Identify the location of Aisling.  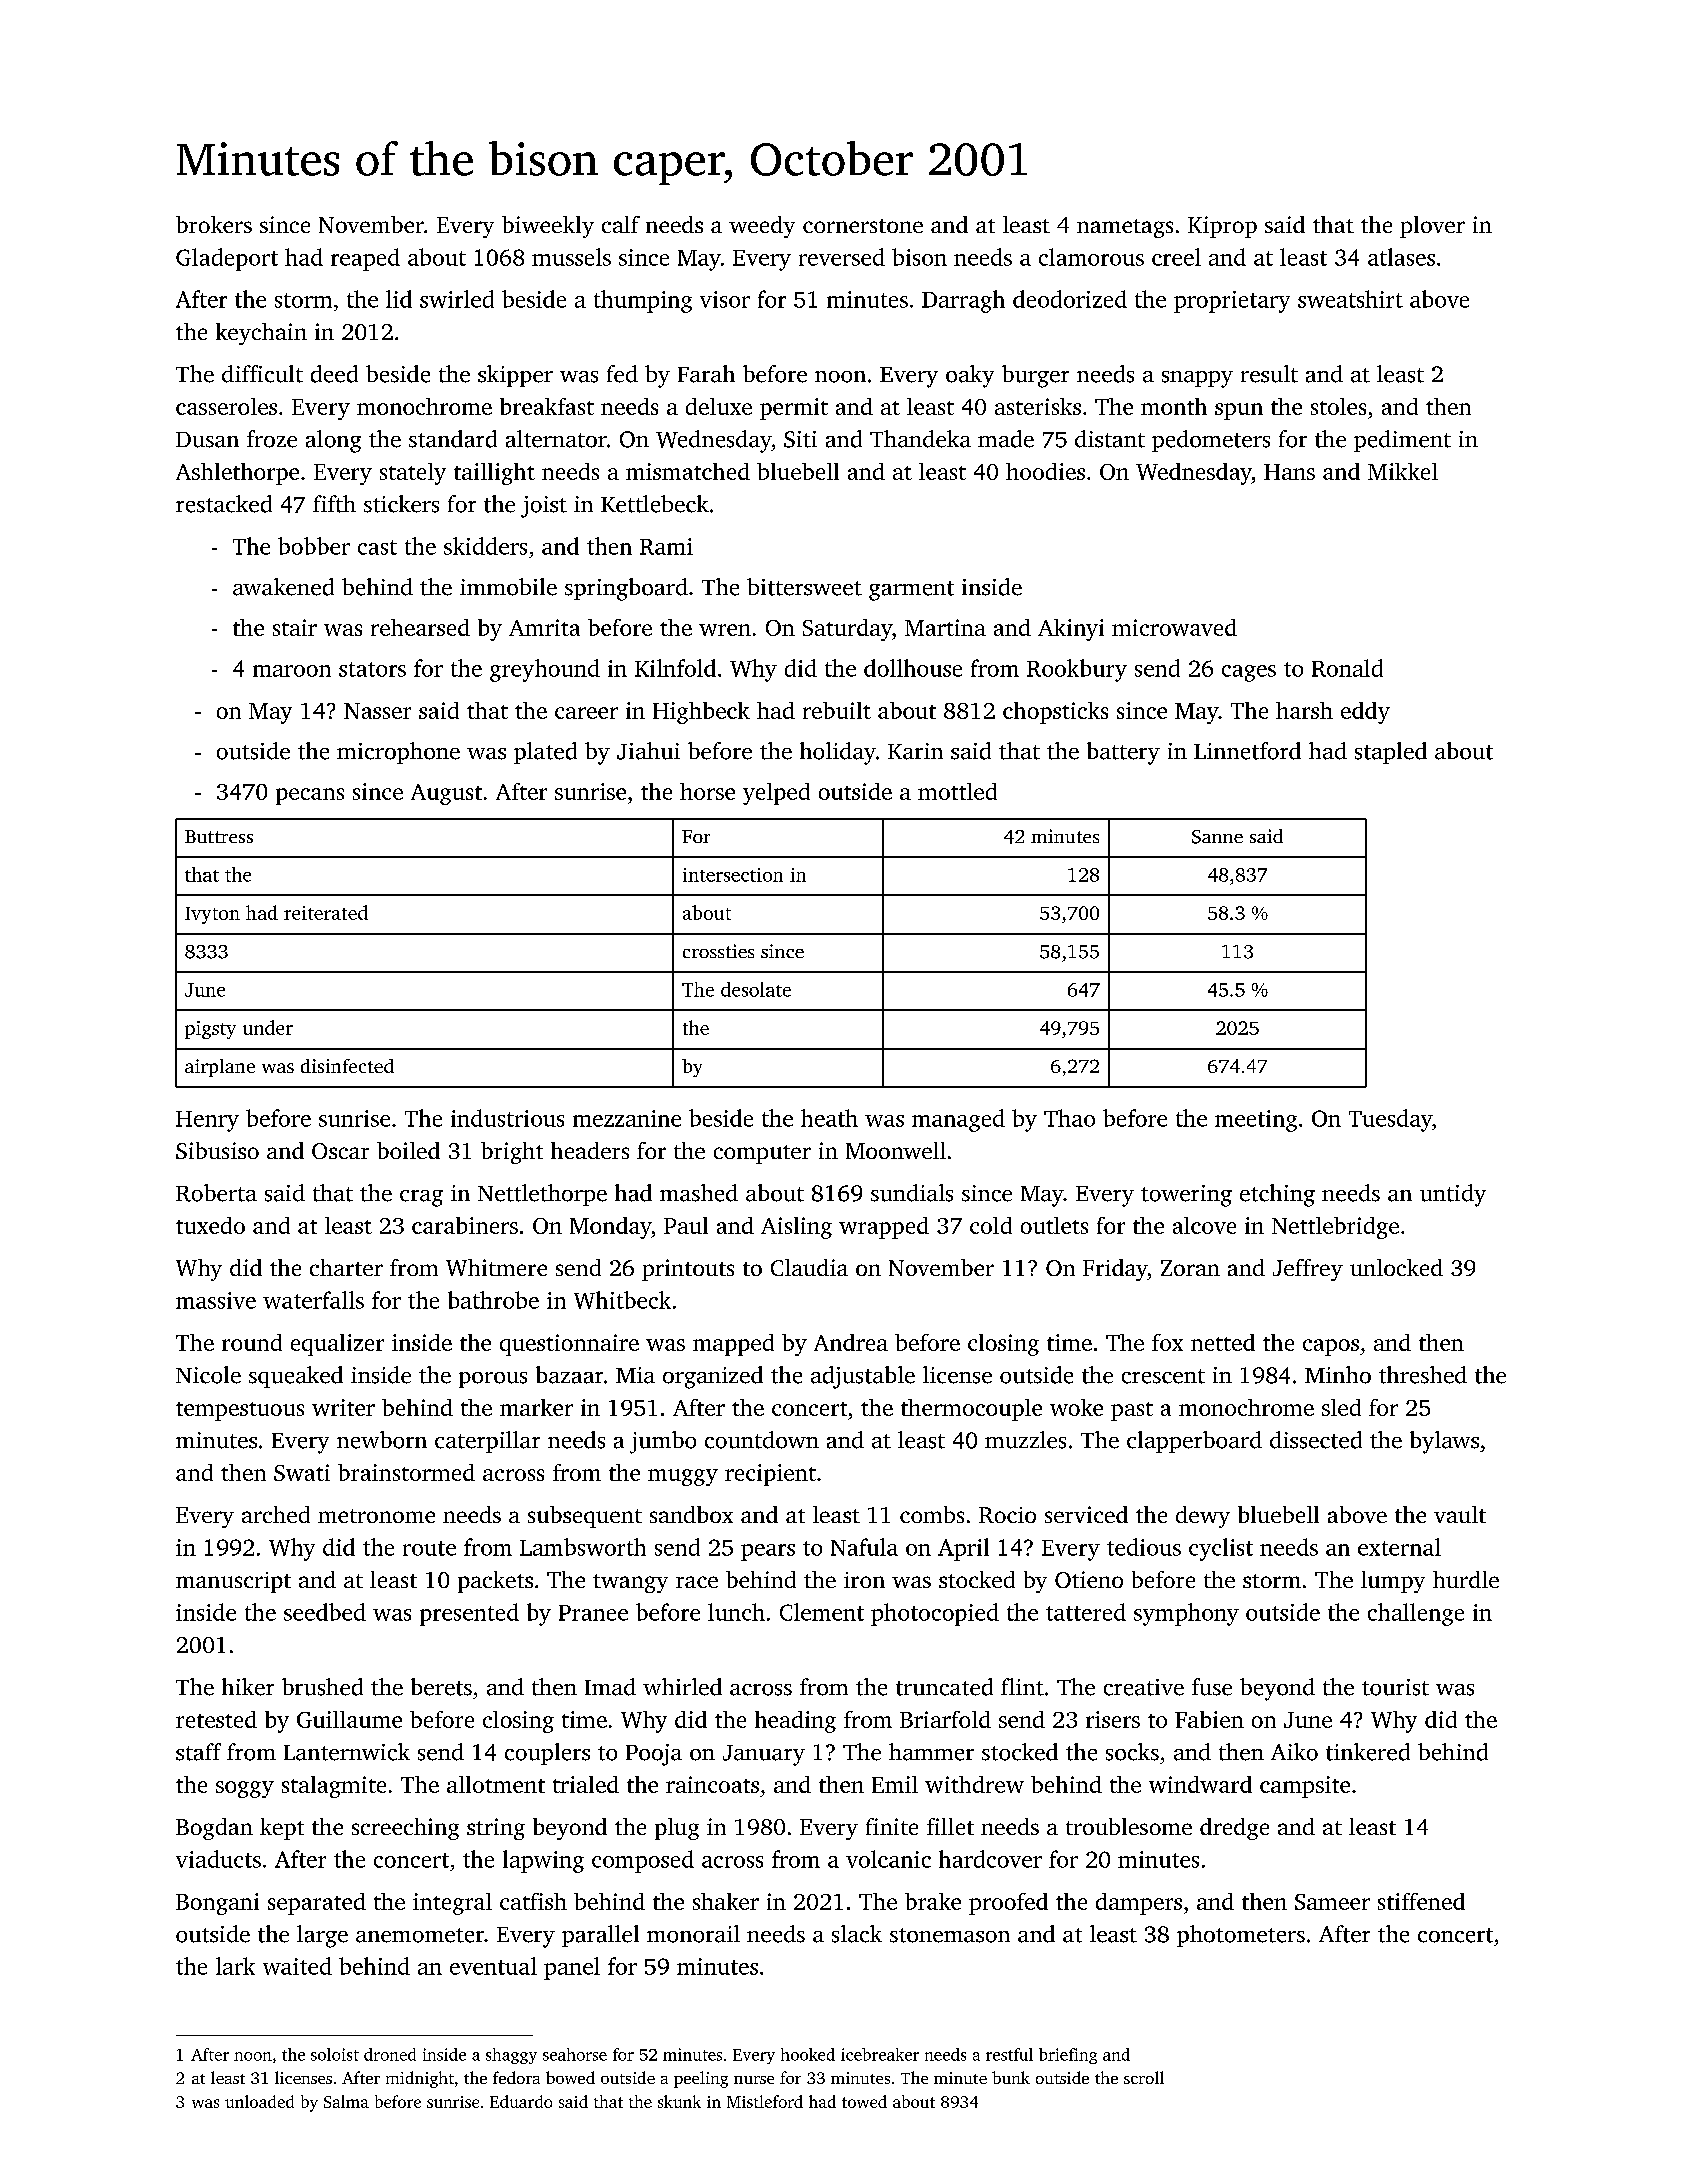
(796, 1228).
